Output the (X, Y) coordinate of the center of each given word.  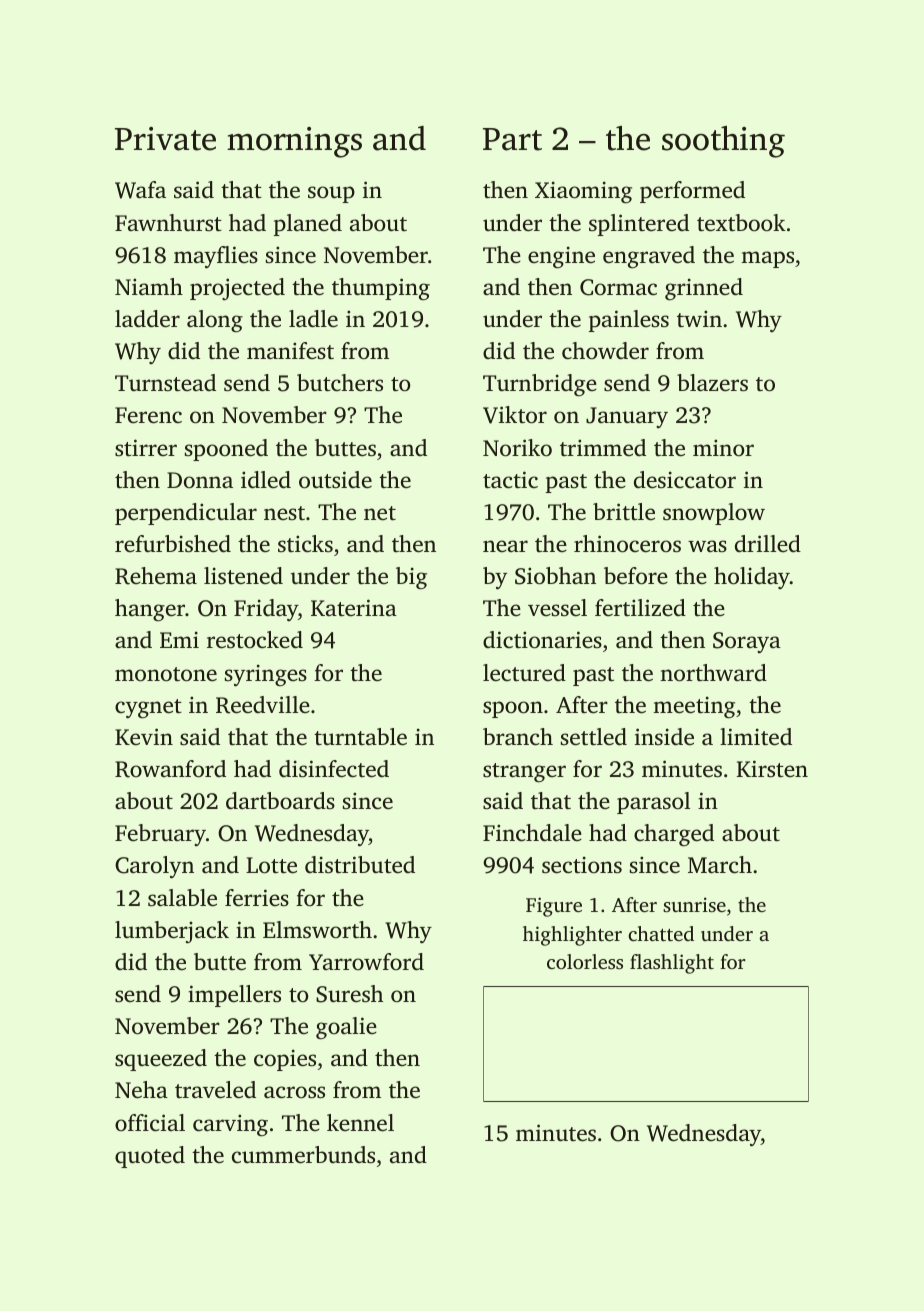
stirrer (146, 448)
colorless (585, 961)
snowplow (714, 514)
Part (512, 139)
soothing (723, 142)
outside (335, 480)
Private (165, 139)
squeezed (161, 1060)
